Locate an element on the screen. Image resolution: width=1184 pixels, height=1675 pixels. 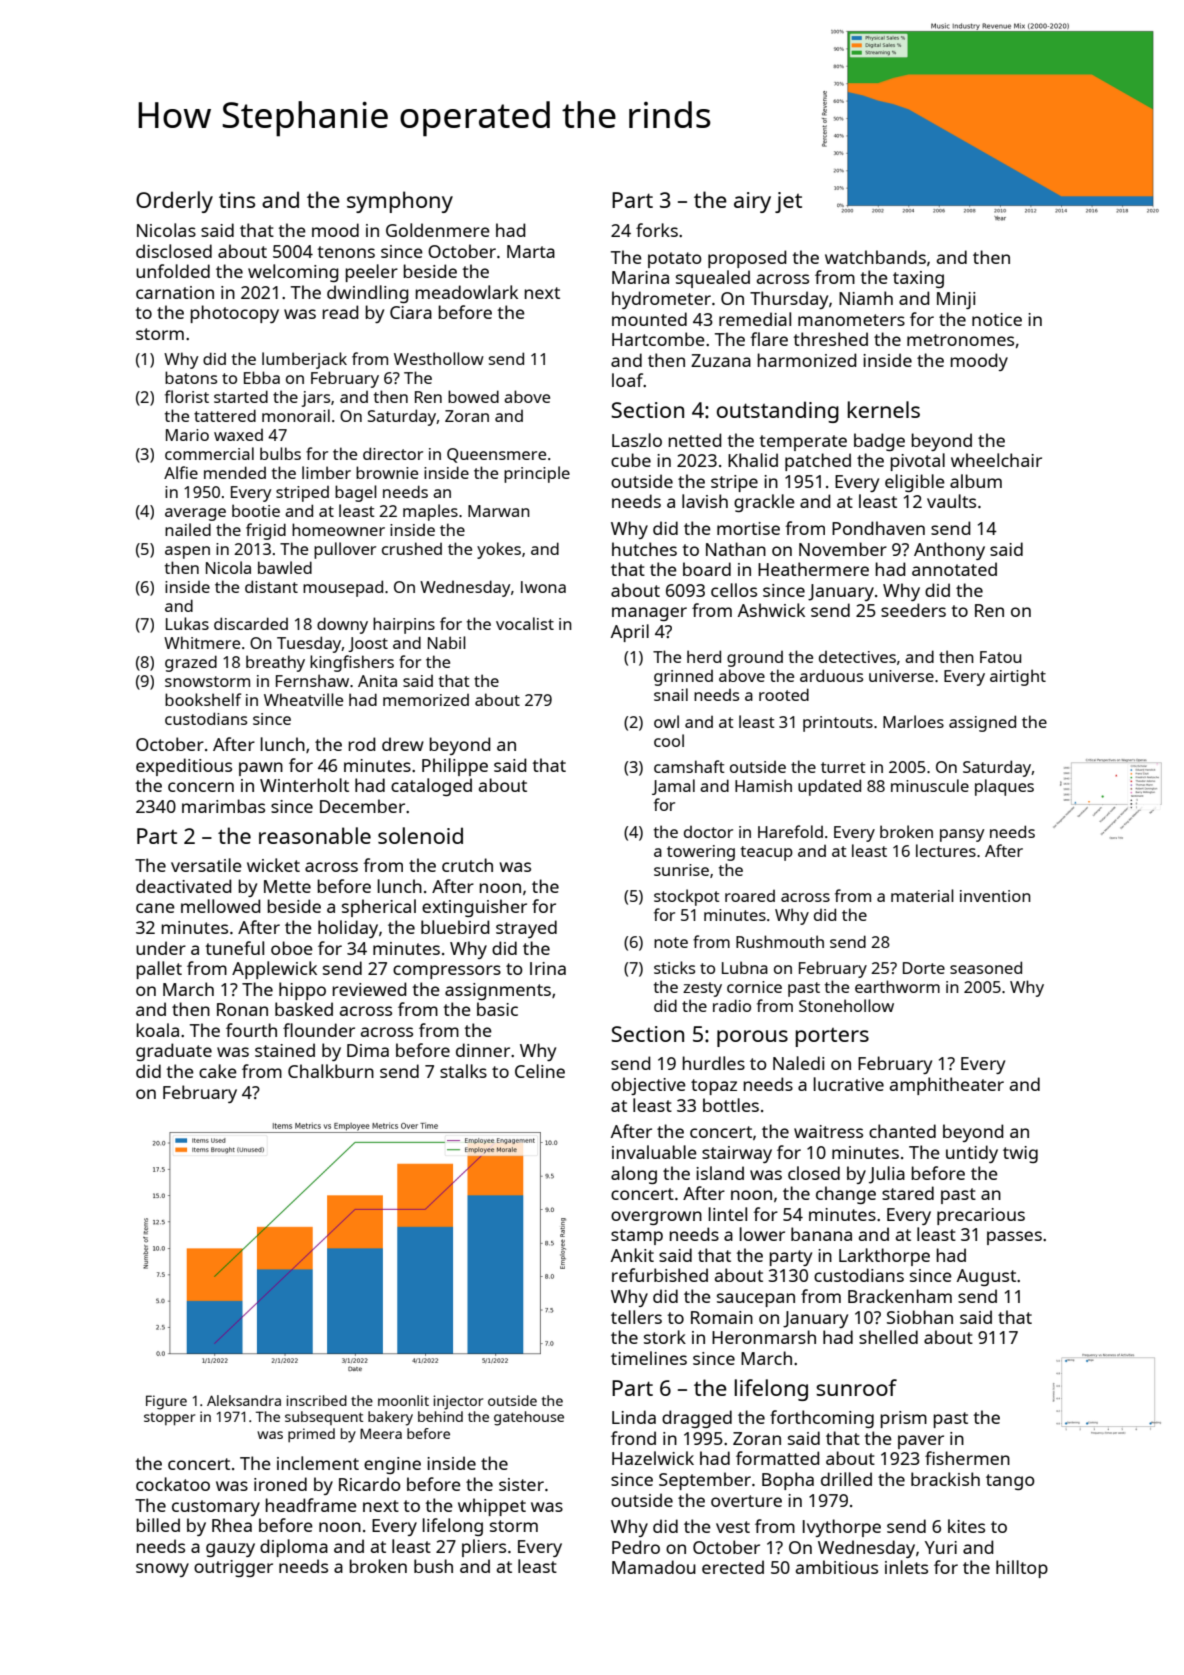
bookshelf is located at coordinates (203, 699).
